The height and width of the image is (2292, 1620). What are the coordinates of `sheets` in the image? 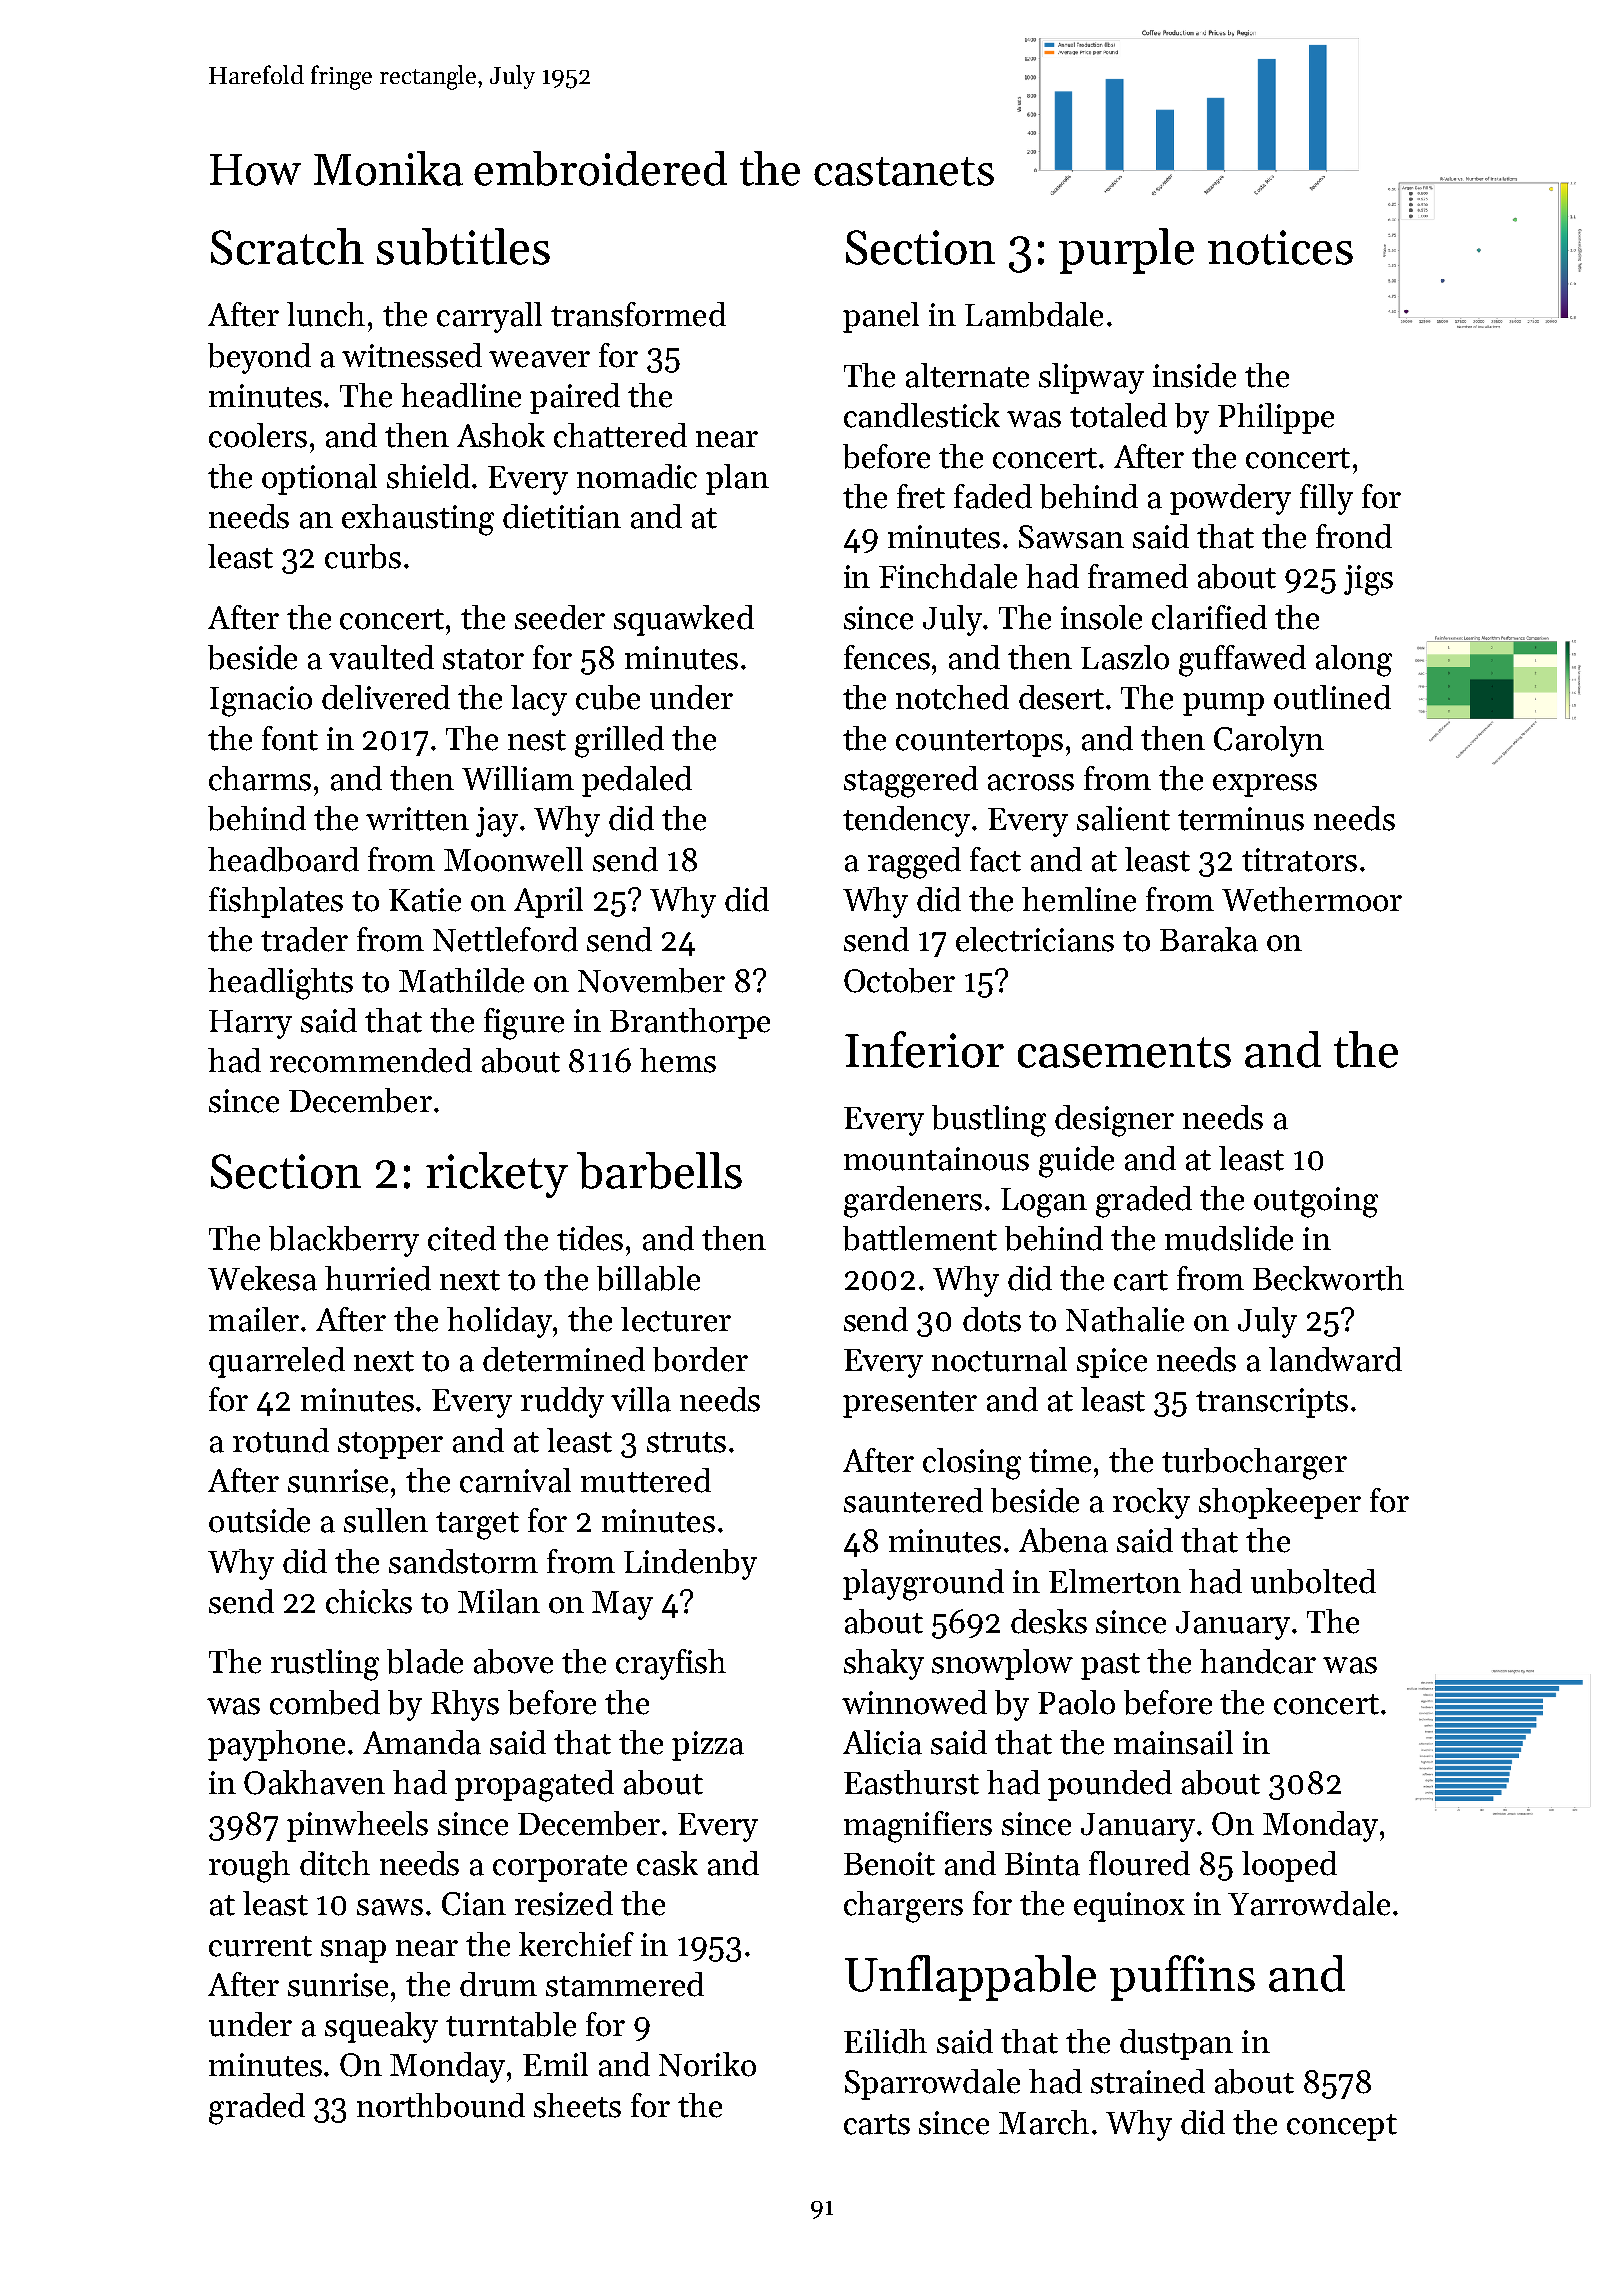 It's located at (577, 2105).
